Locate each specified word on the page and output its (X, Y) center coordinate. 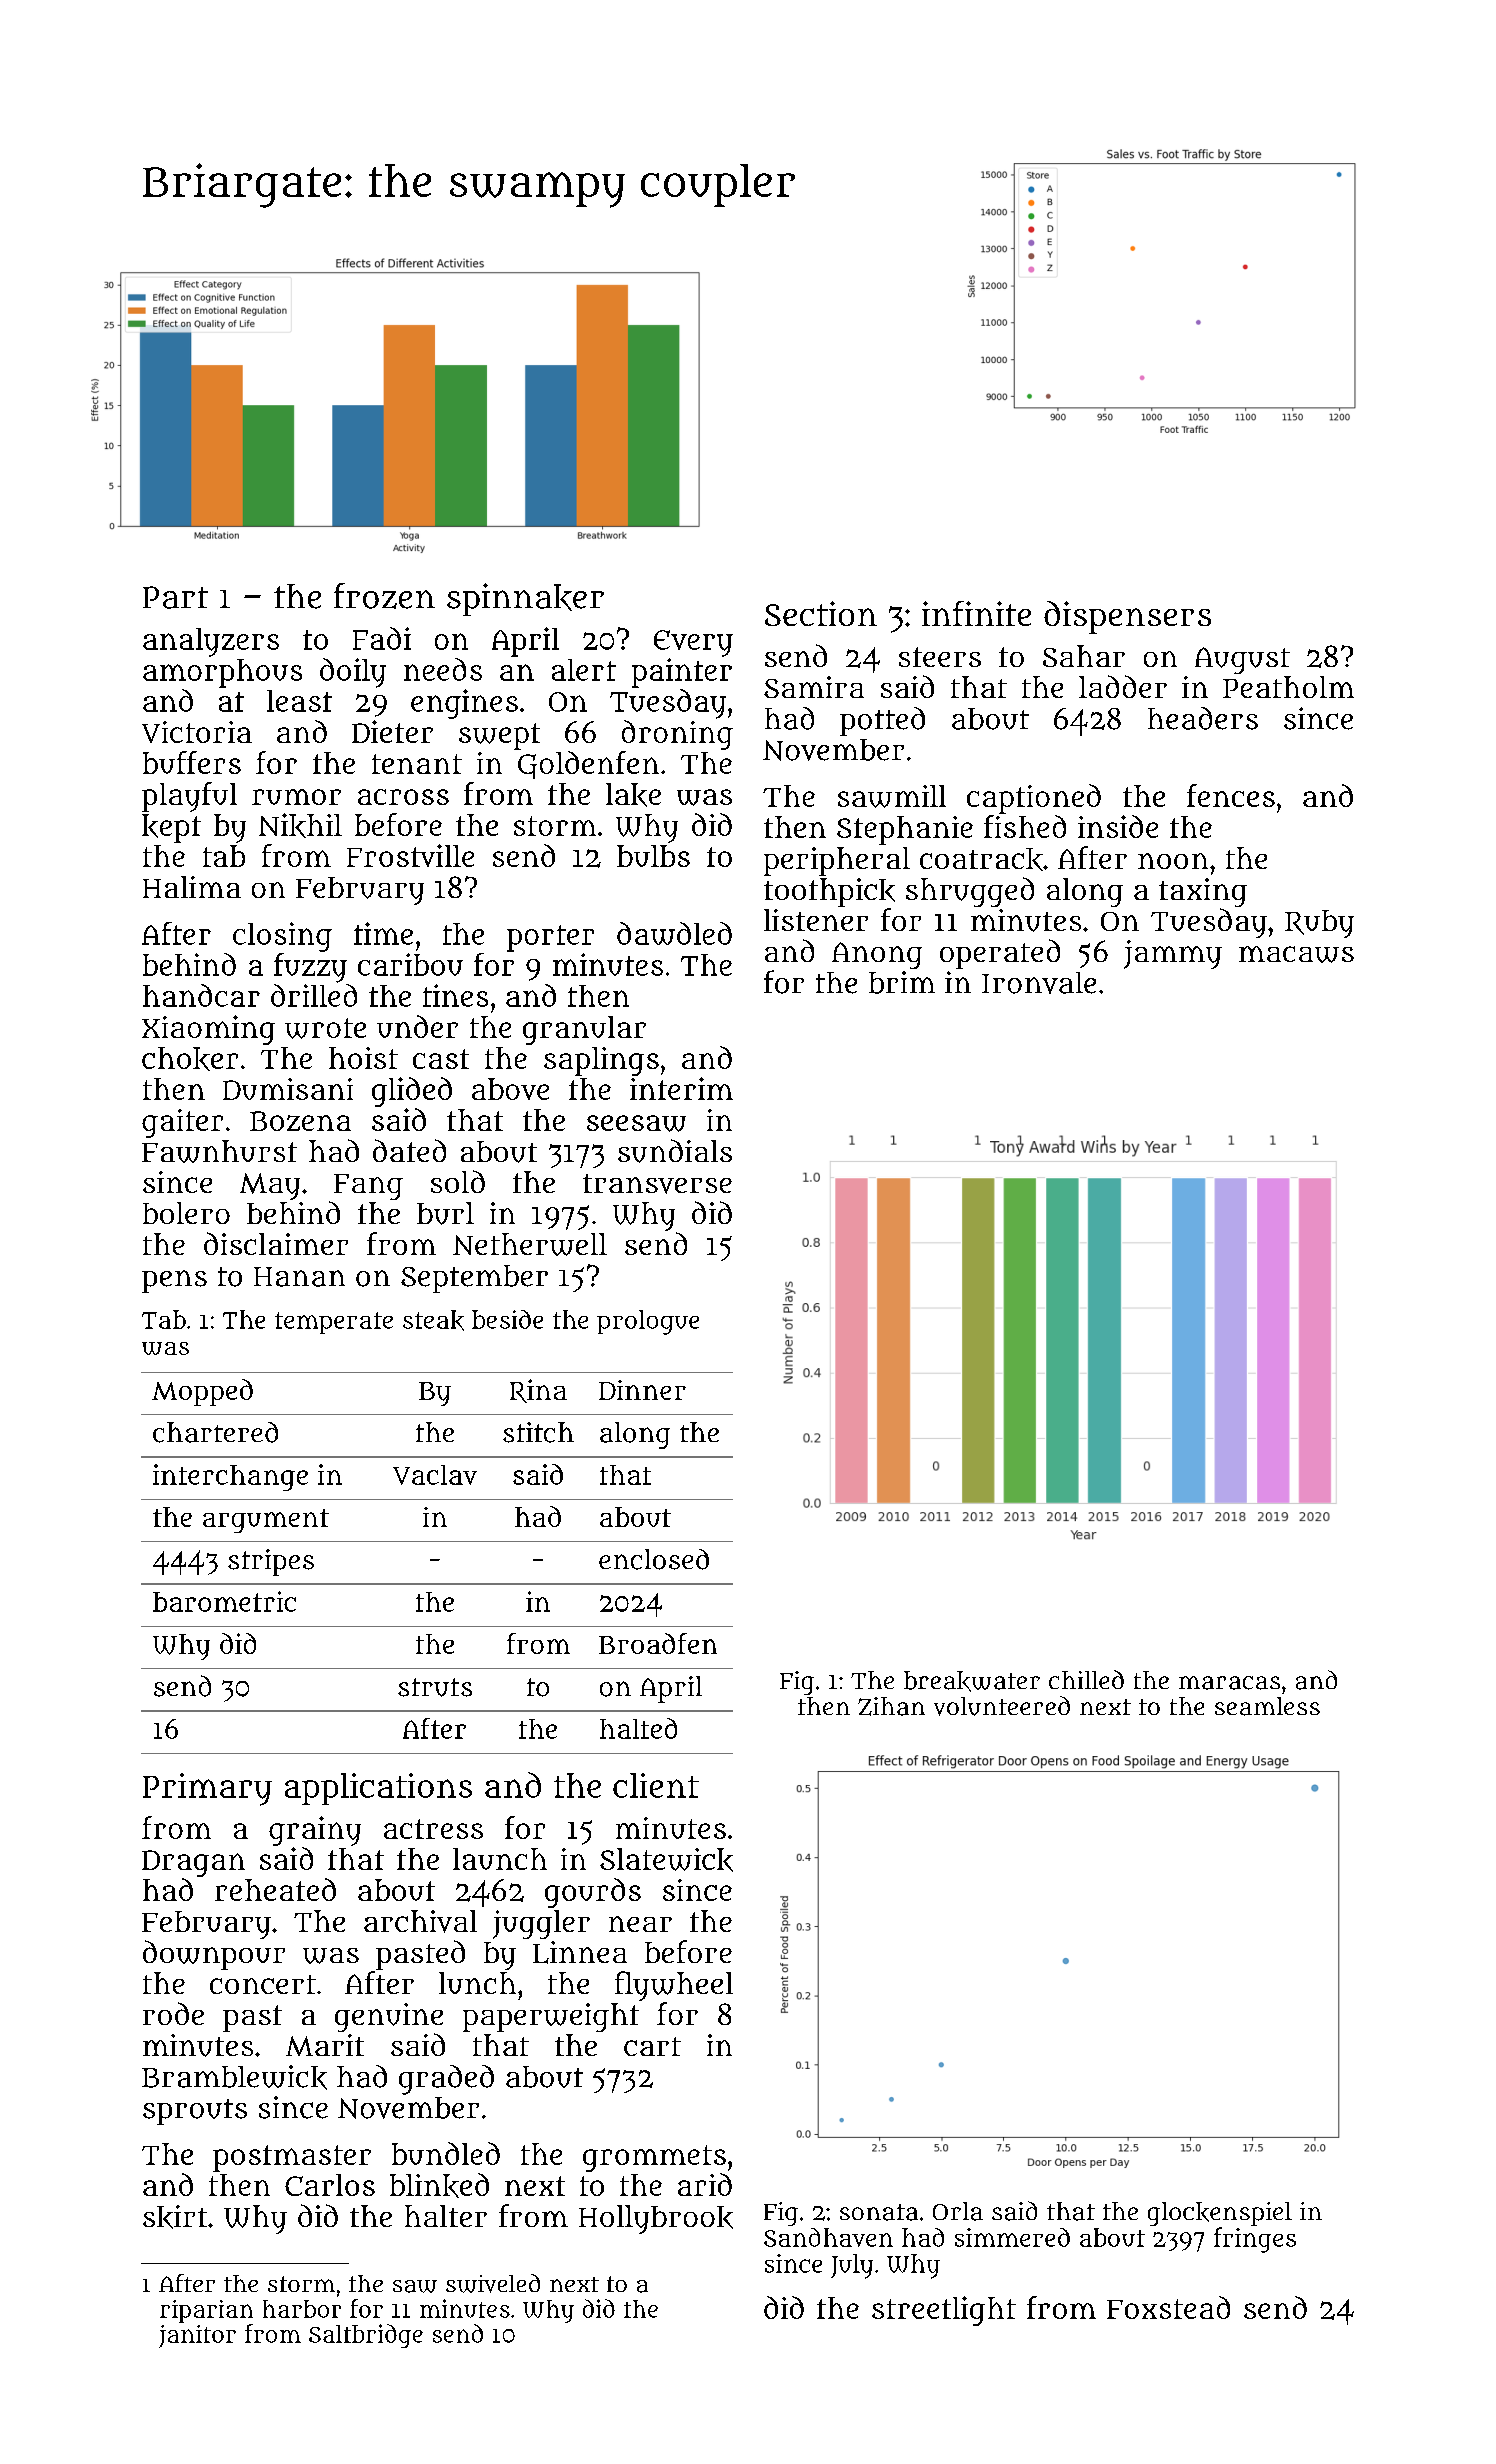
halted (638, 1728)
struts (435, 1687)
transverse (657, 1184)
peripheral (837, 861)
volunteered (1002, 1706)
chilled (1086, 1679)
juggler (541, 1924)
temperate (334, 1323)
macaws (1296, 954)
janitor (197, 2336)
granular (584, 1030)
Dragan (193, 1863)
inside (1118, 826)
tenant (417, 764)
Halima (192, 887)
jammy (1173, 954)
